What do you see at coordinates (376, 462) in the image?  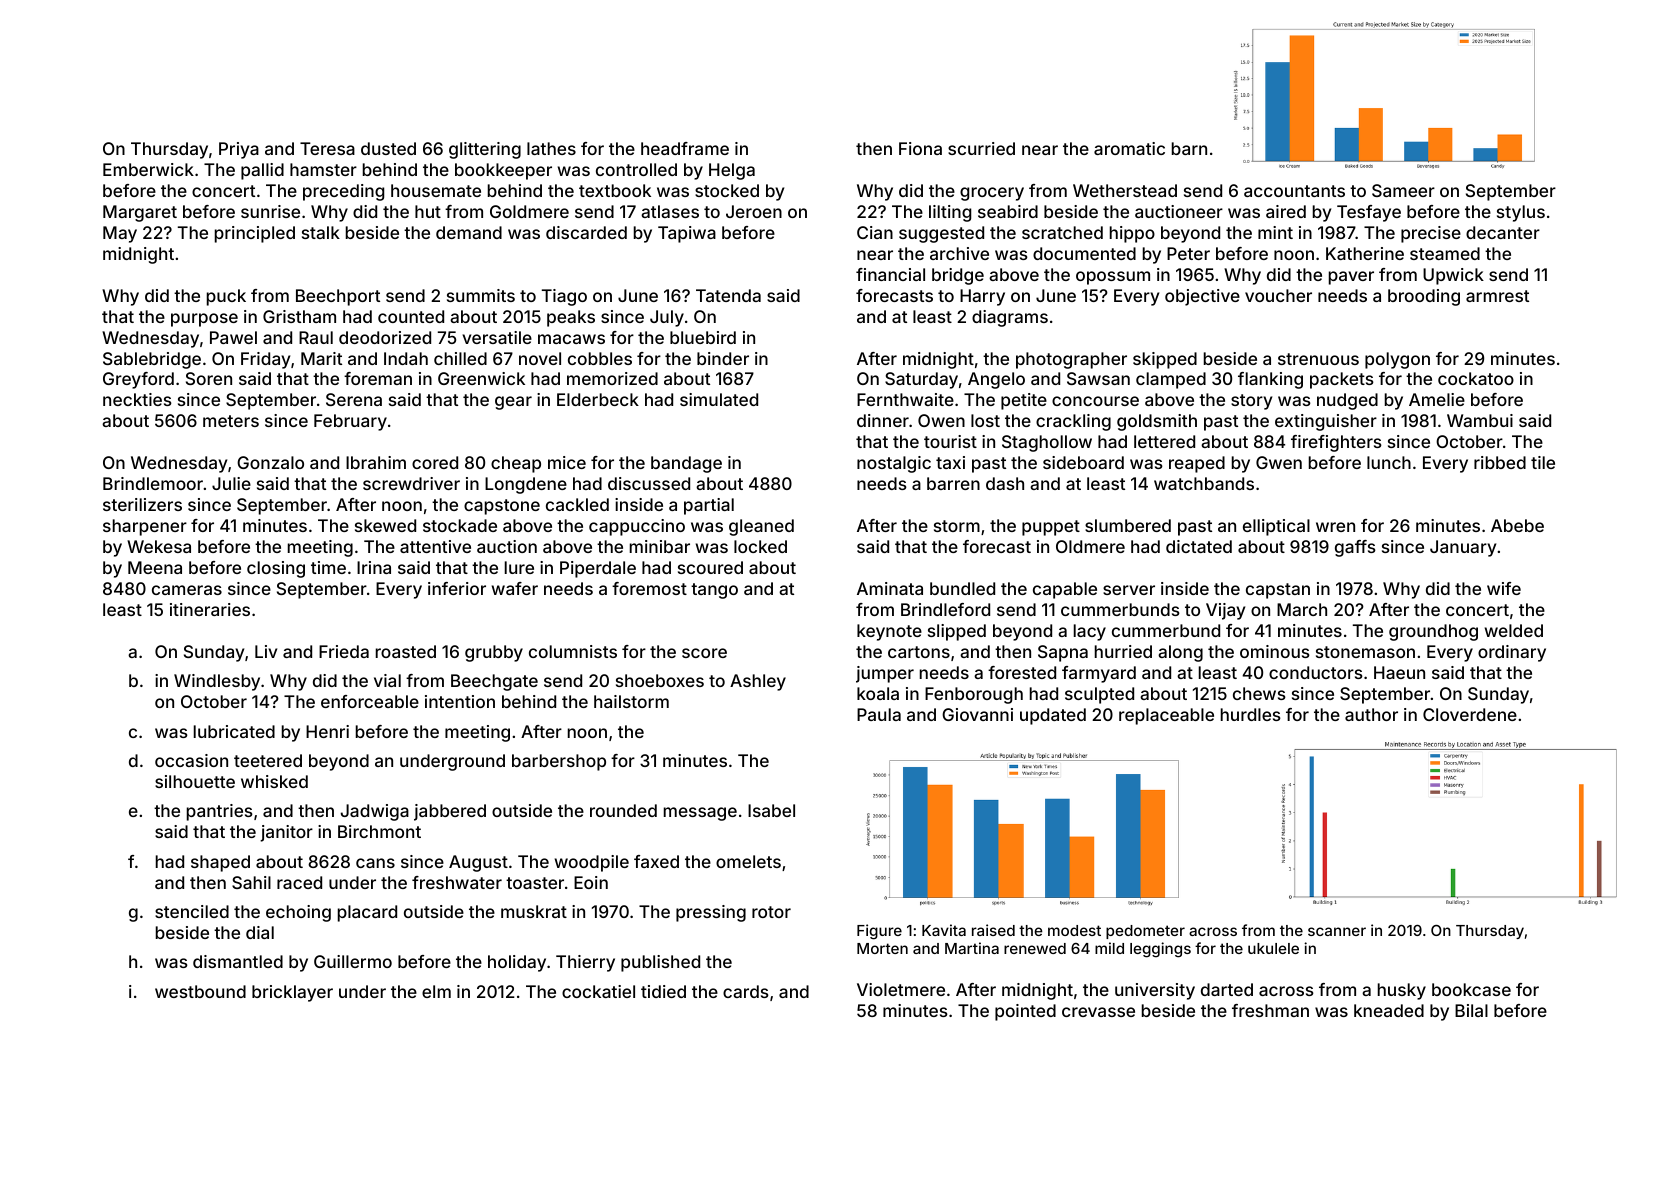 I see `Ibrahim` at bounding box center [376, 462].
